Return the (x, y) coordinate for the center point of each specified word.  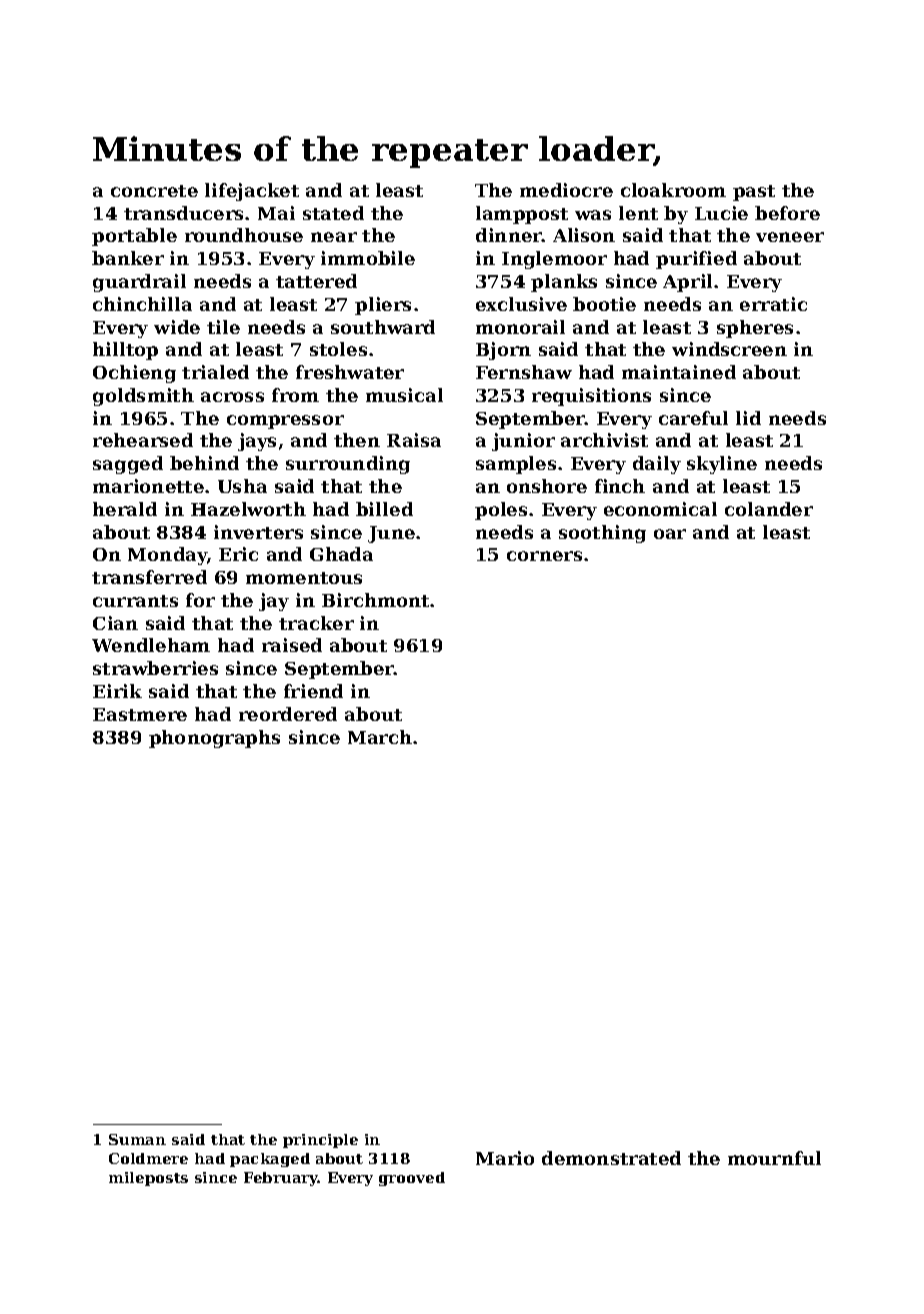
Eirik (117, 691)
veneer (790, 237)
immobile (368, 258)
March (380, 737)
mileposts (148, 1179)
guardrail (139, 283)
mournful (774, 1158)
